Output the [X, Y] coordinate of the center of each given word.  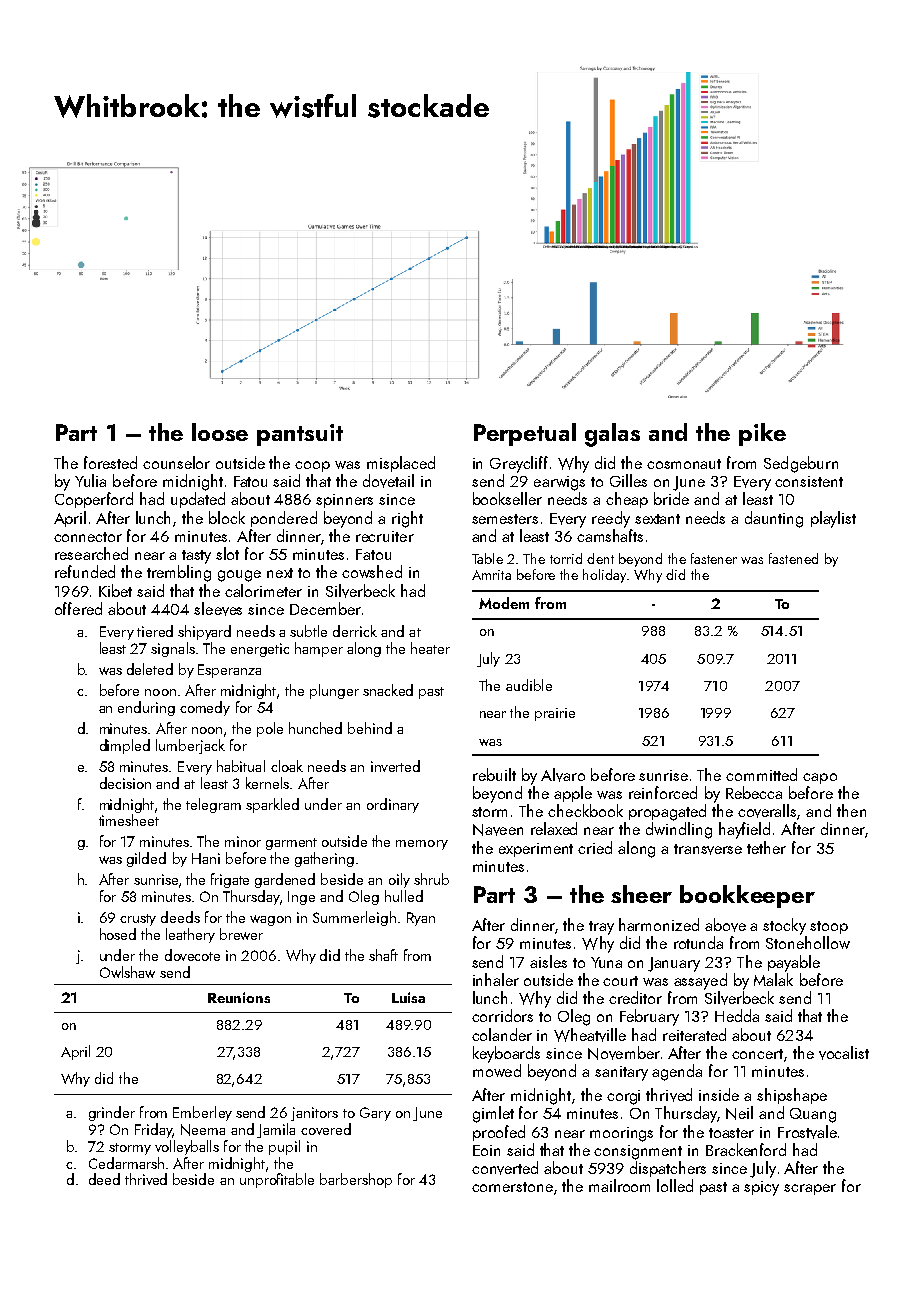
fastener [714, 558]
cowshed [372, 571]
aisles [548, 961]
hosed [118, 934]
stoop [829, 927]
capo [820, 778]
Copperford [94, 500]
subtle [308, 631]
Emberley [202, 1113]
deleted [150, 669]
